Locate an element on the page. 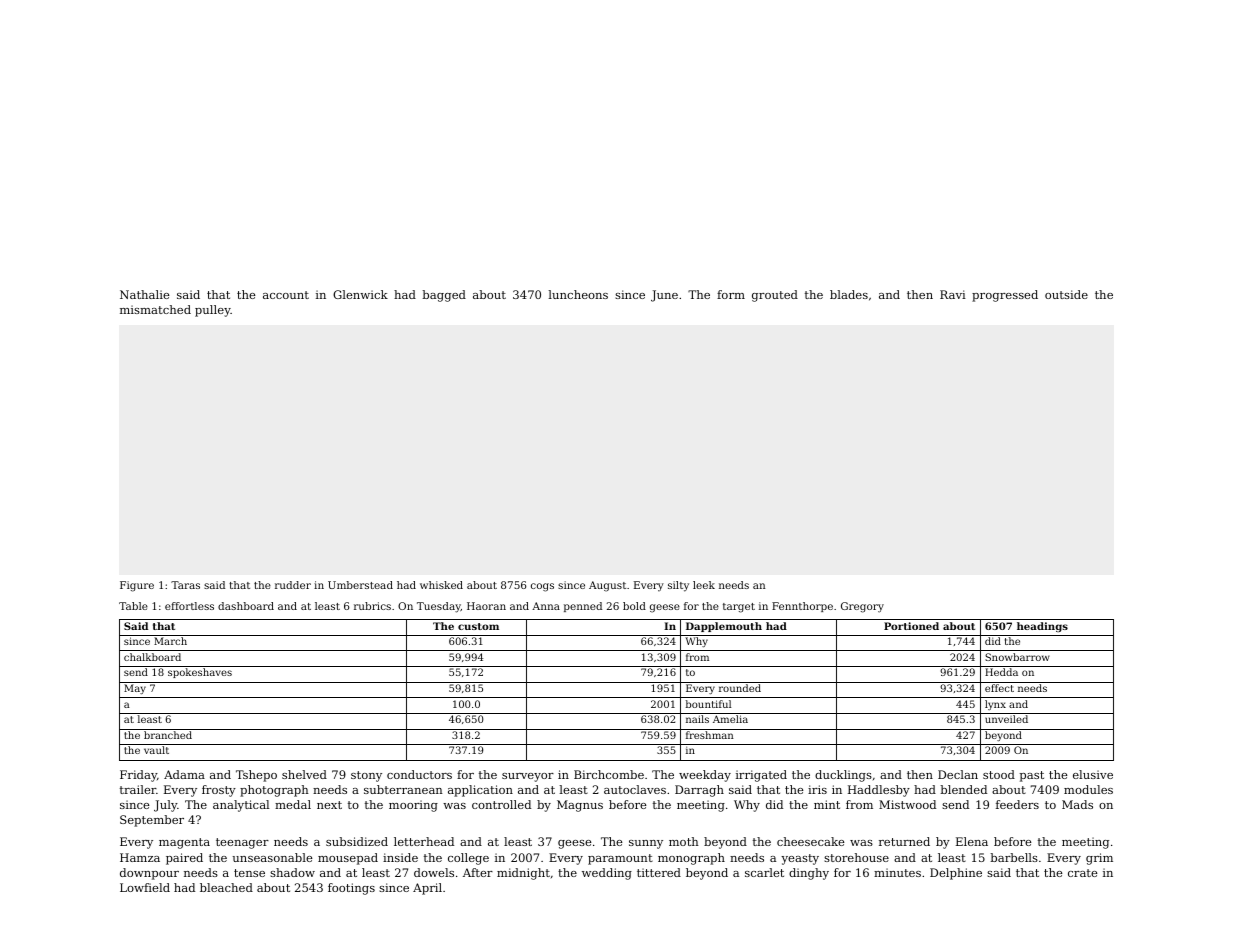 The height and width of the document is (952, 1233). June is located at coordinates (664, 296).
